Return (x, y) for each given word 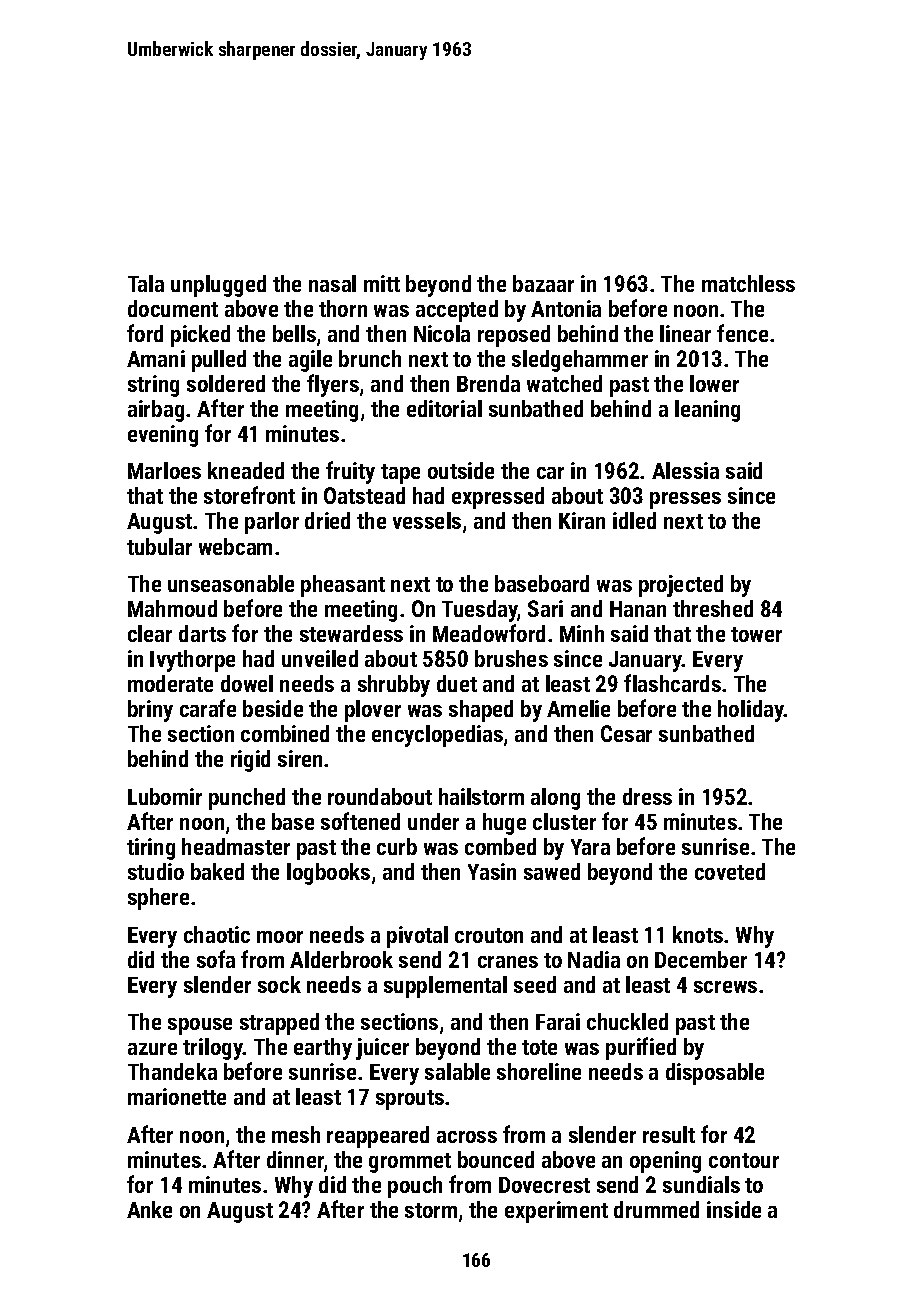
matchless (748, 283)
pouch (415, 1187)
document (173, 308)
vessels (427, 520)
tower (756, 634)
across (467, 1137)
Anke (149, 1209)
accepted (457, 311)
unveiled (320, 658)
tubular (159, 546)
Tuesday (480, 611)
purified (641, 1048)
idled (634, 520)
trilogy (213, 1049)
